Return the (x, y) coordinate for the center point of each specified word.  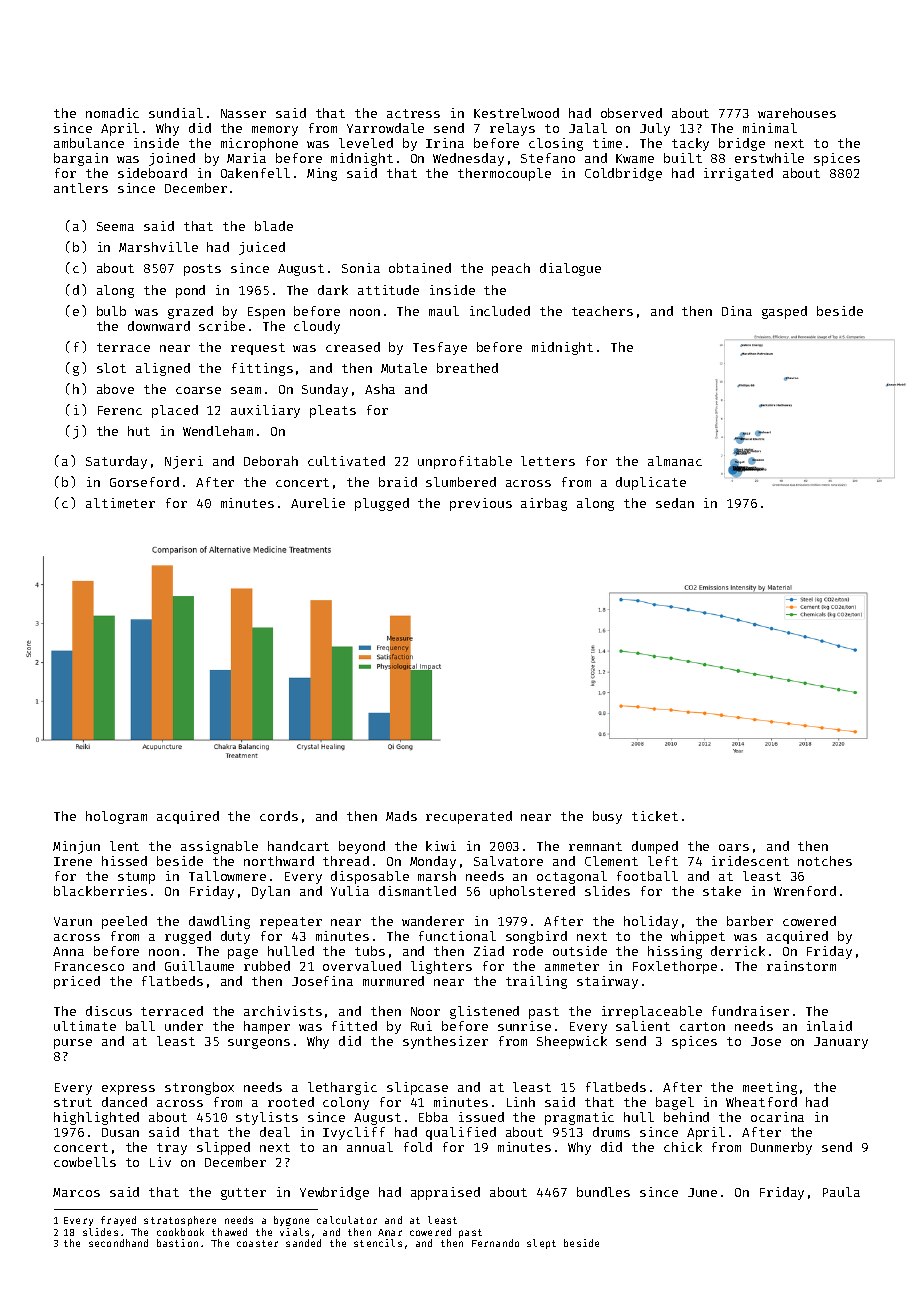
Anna (68, 951)
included (500, 311)
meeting (770, 1088)
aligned (163, 369)
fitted (354, 1026)
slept (541, 1244)
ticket (655, 816)
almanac (675, 461)
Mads (401, 816)
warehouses (797, 113)
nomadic (112, 113)
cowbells (85, 1162)
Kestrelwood (516, 113)
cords (279, 816)
